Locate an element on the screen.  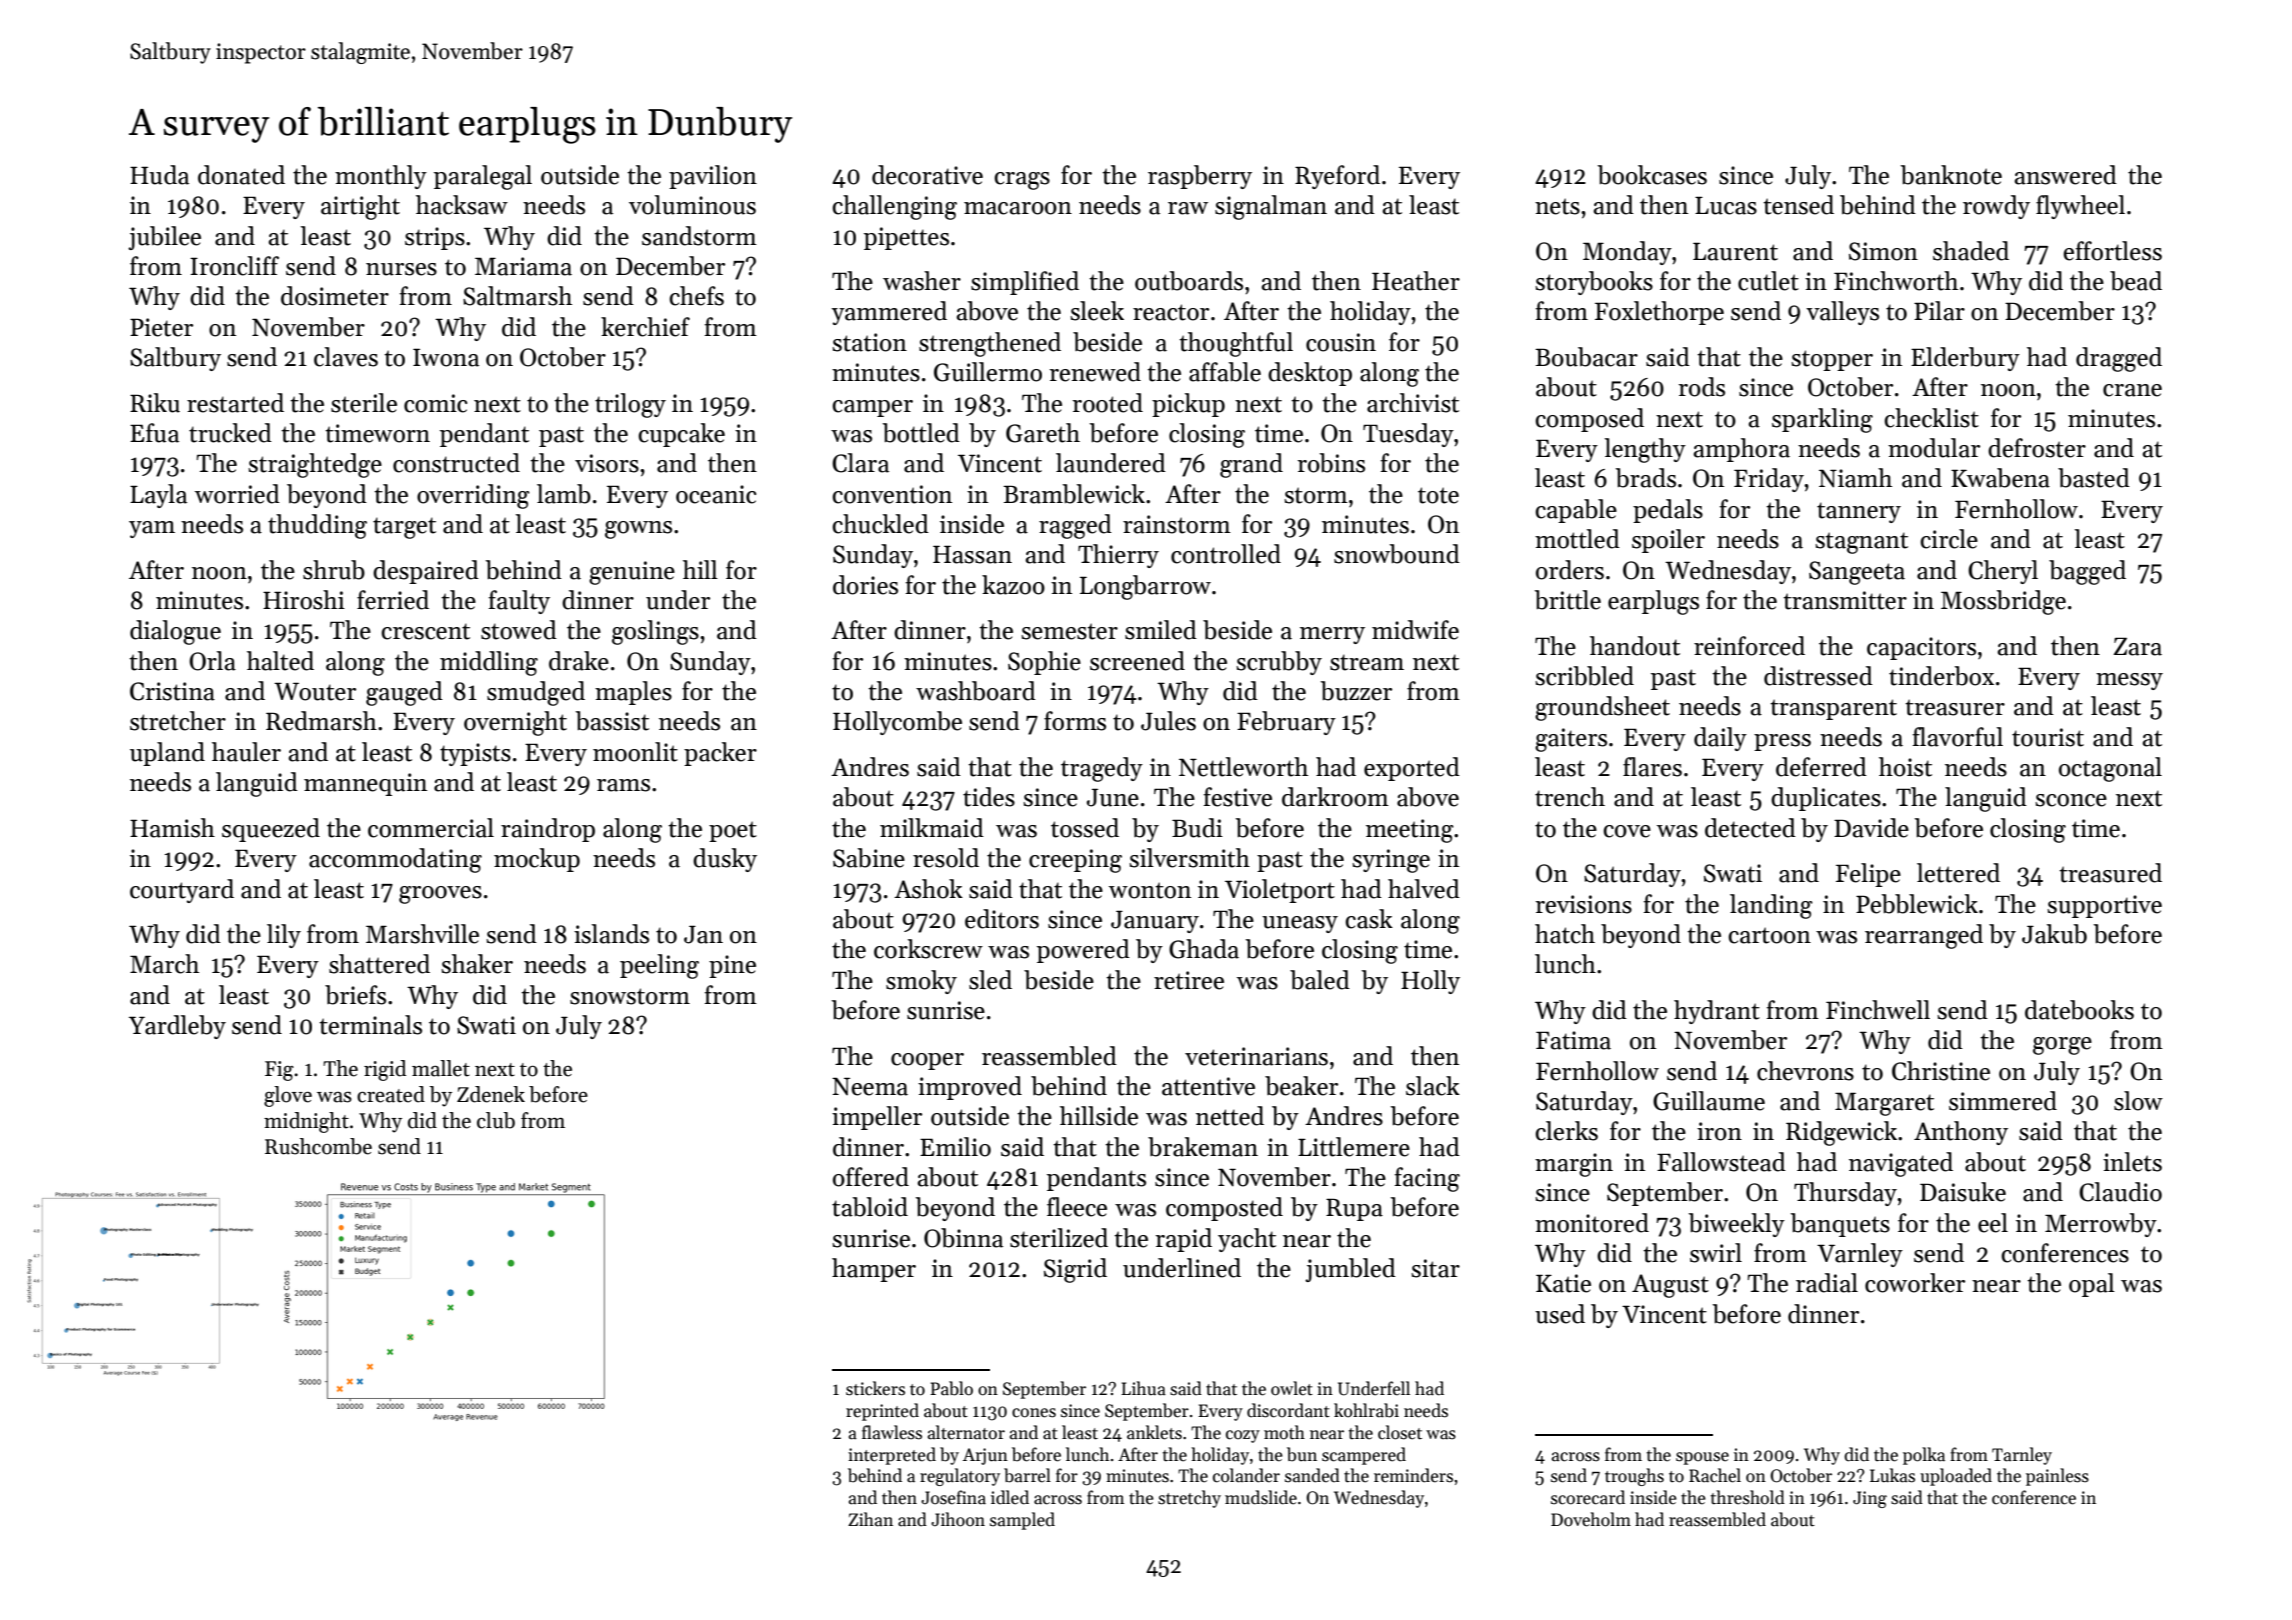
Zihan is located at coordinates (870, 1519).
